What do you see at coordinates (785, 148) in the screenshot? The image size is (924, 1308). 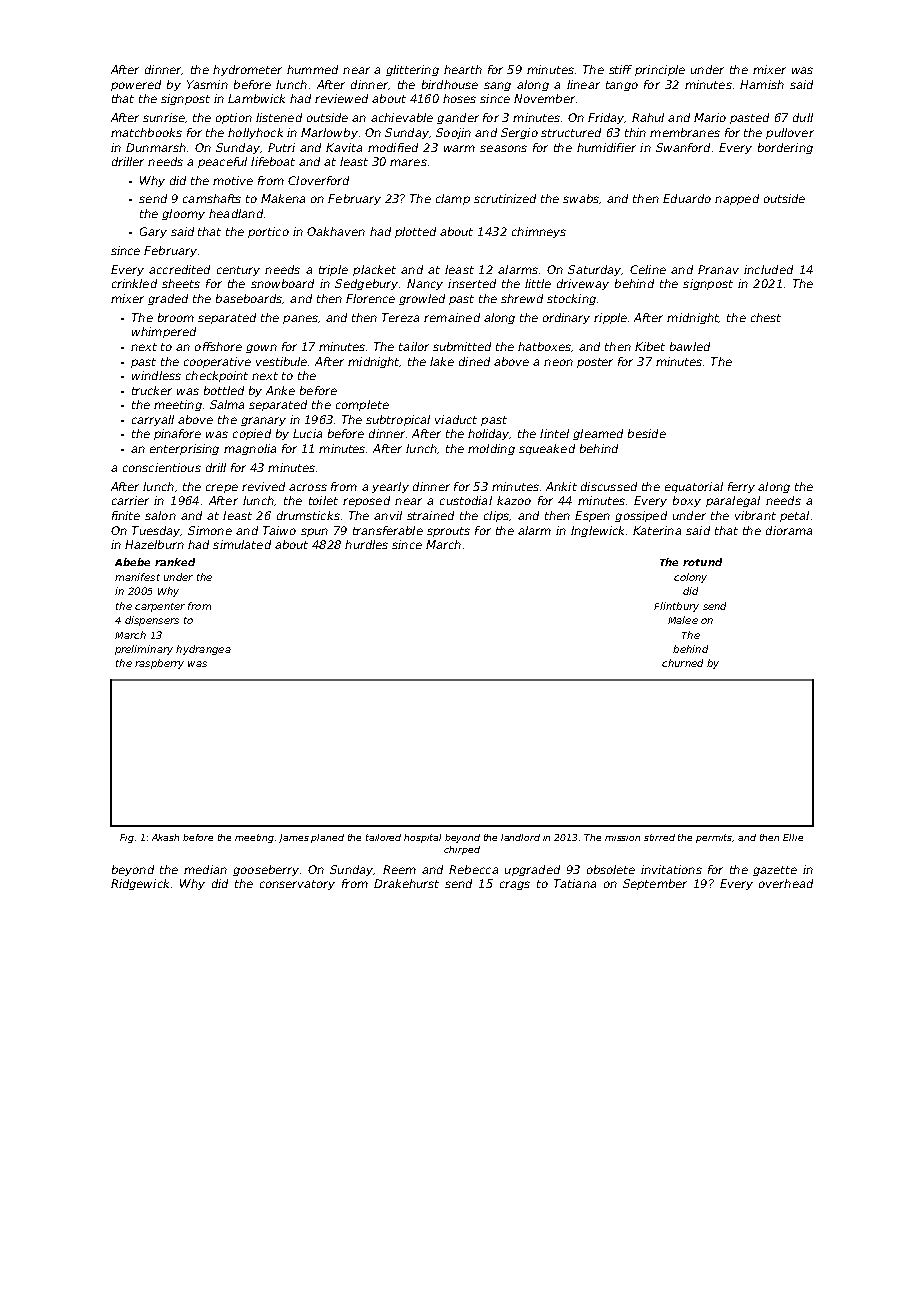 I see `bordering` at bounding box center [785, 148].
